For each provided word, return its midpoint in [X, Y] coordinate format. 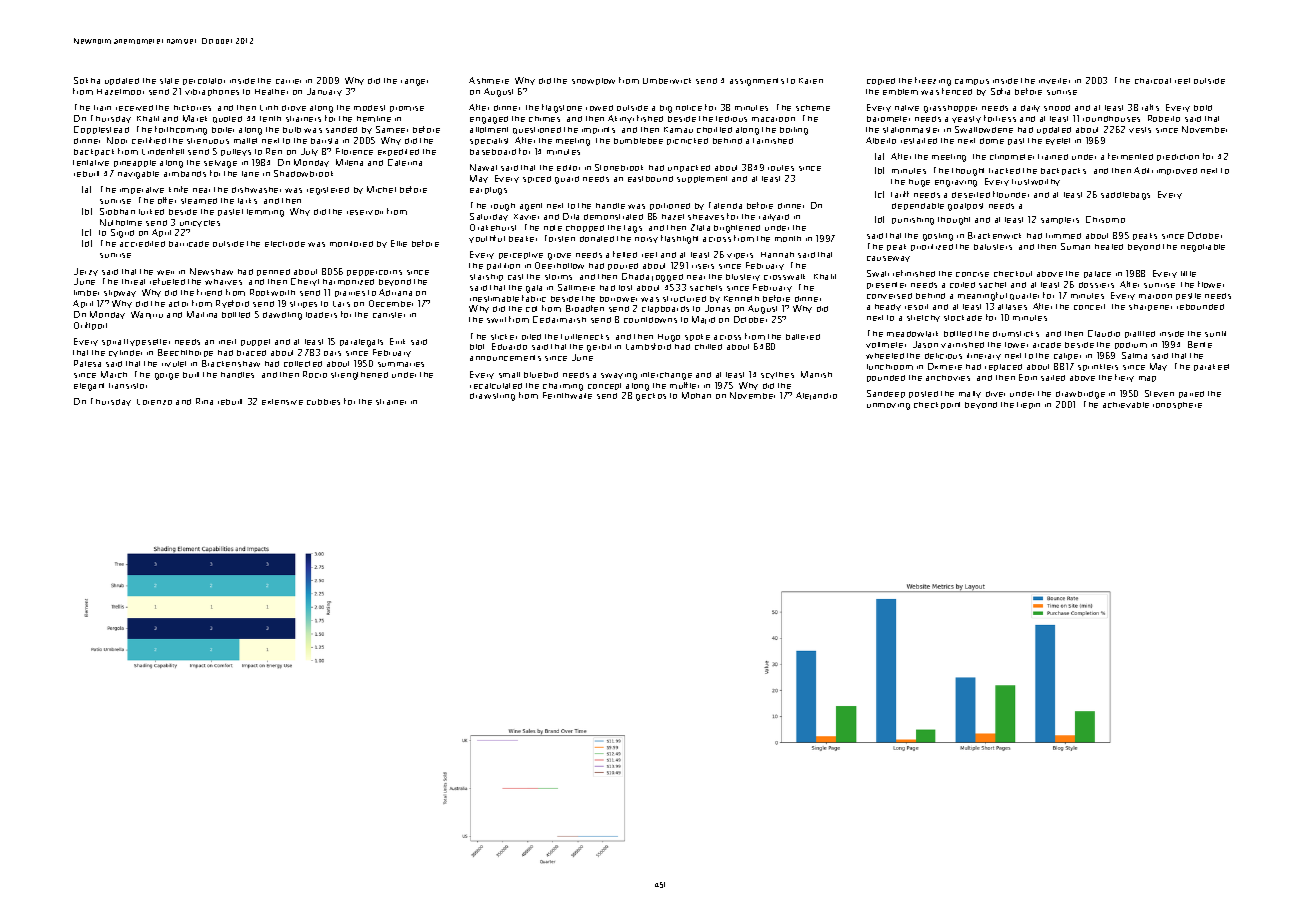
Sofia [1000, 91]
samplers [1060, 220]
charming [563, 387]
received [134, 108]
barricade [189, 244]
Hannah [777, 255]
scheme [813, 108]
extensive [282, 402]
